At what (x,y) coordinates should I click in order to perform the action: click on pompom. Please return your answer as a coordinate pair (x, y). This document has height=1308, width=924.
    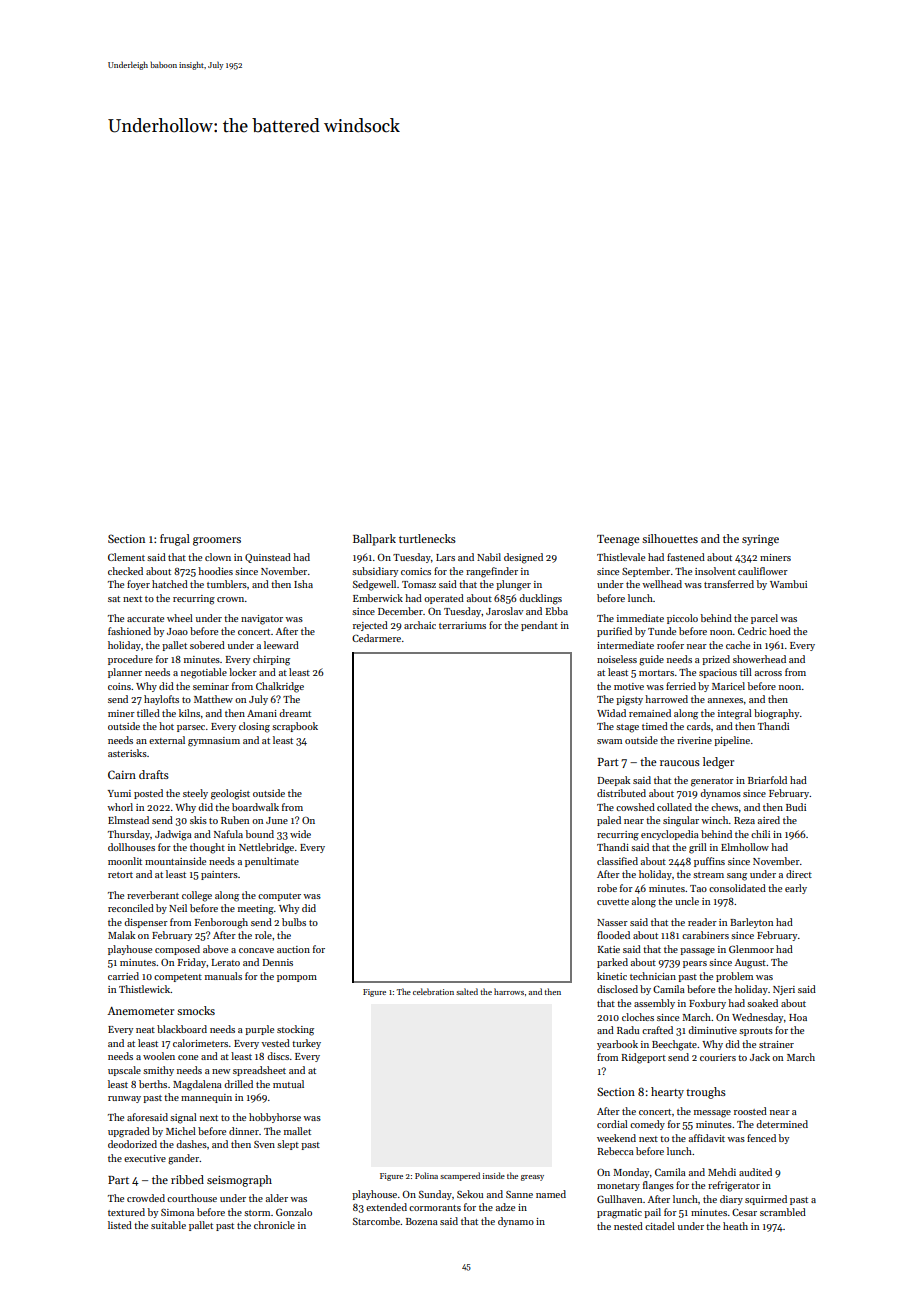
    Looking at the image, I should click on (297, 978).
